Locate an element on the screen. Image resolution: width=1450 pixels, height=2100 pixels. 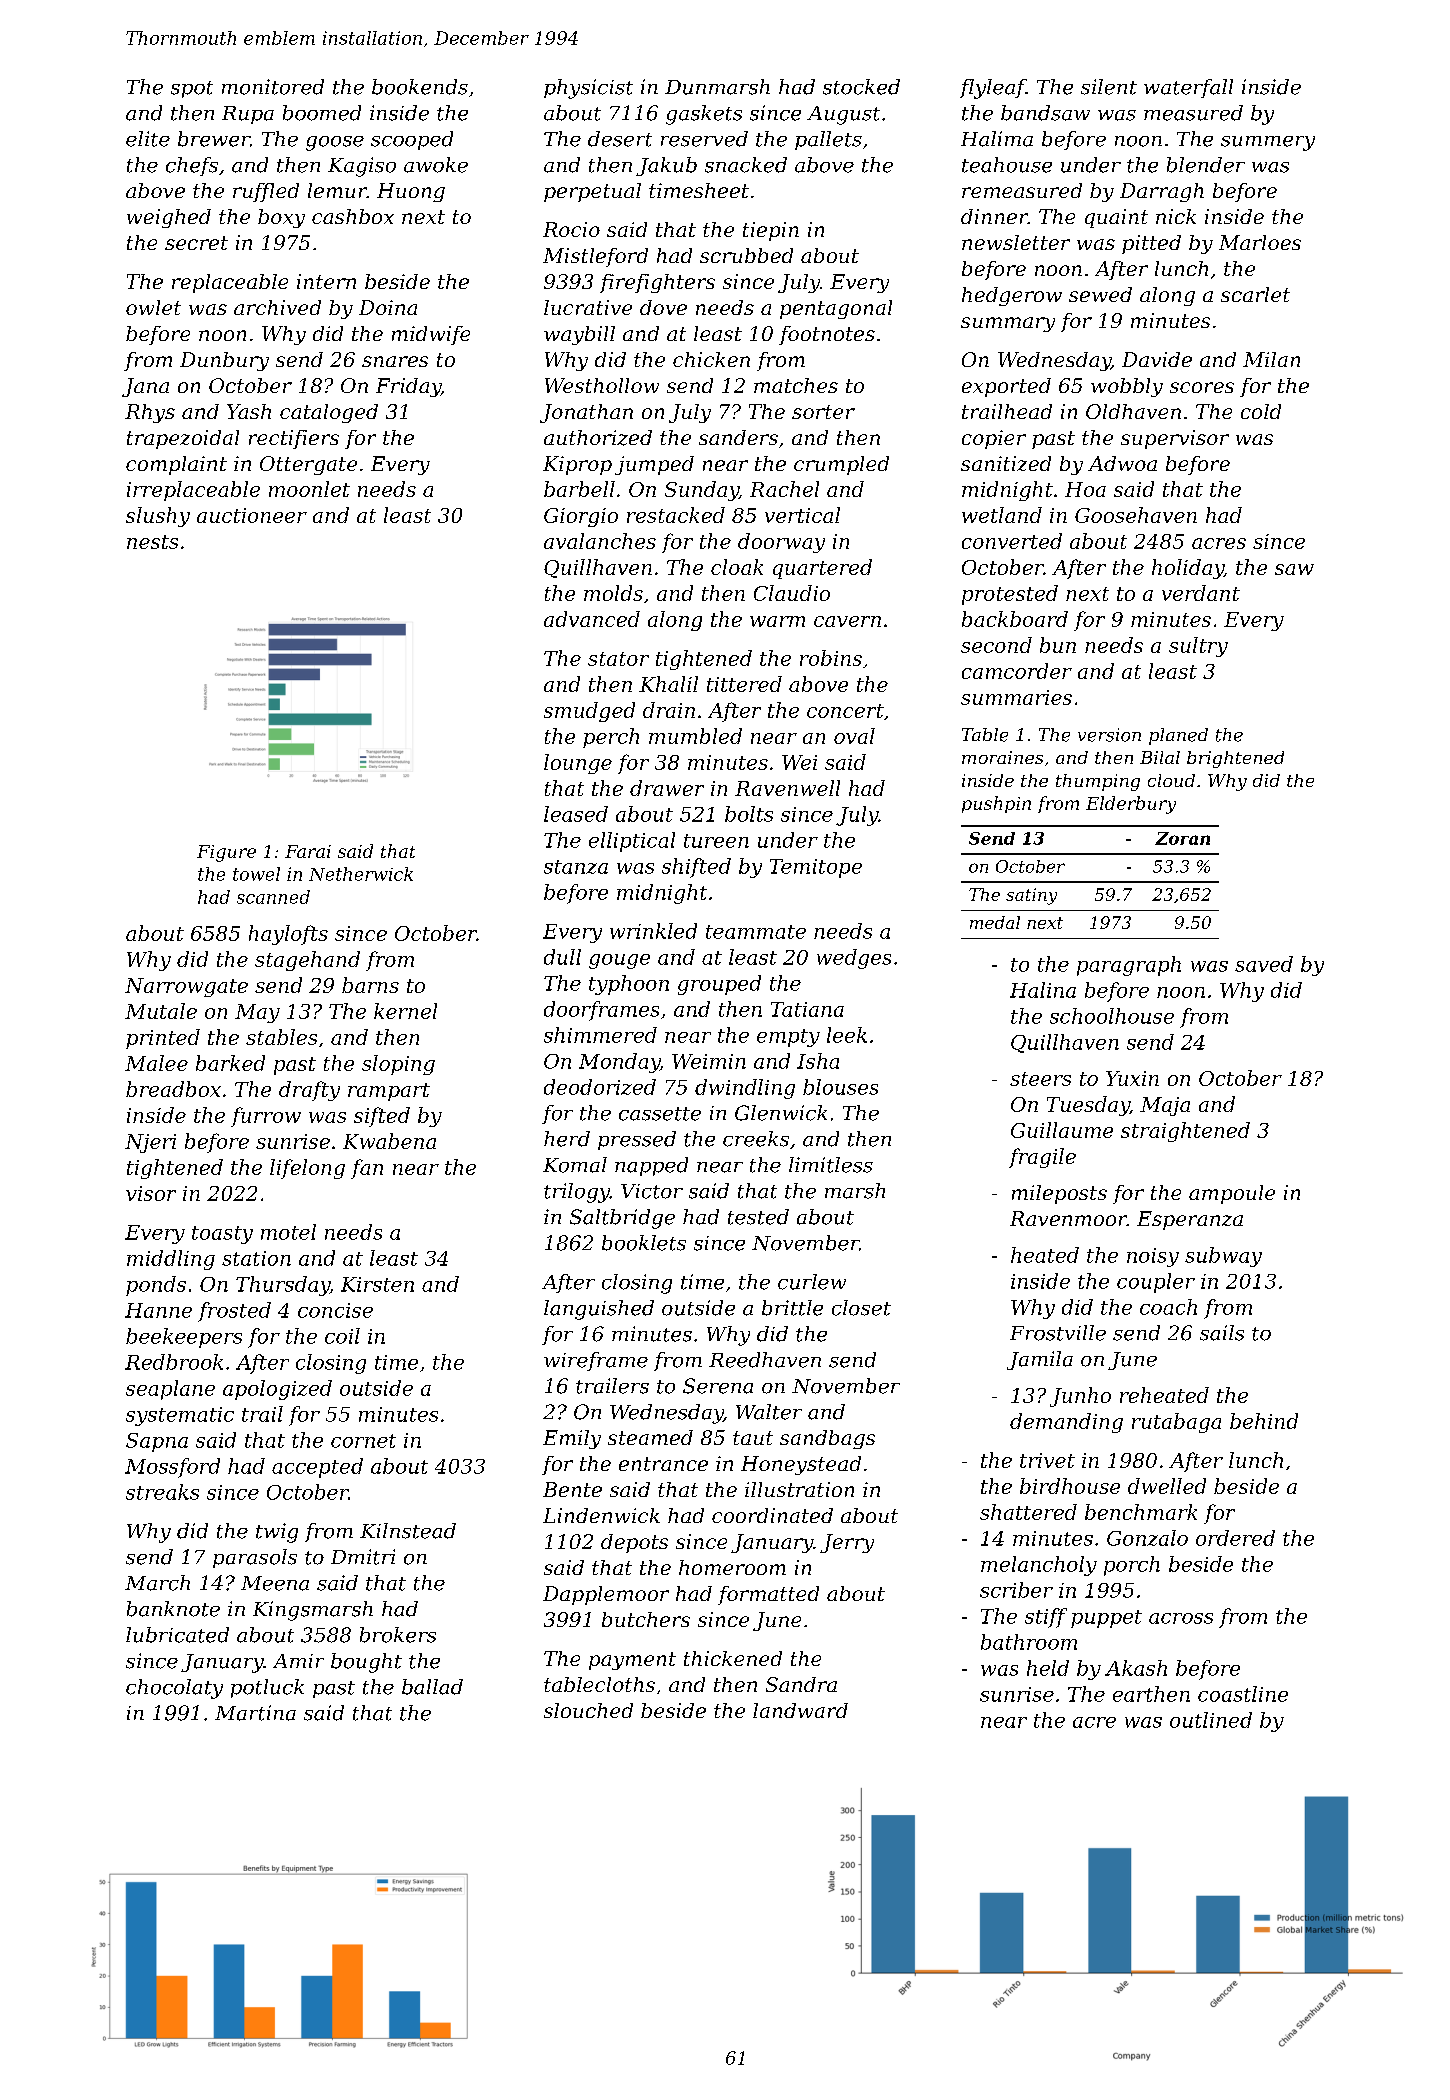
slouched is located at coordinates (588, 1710).
